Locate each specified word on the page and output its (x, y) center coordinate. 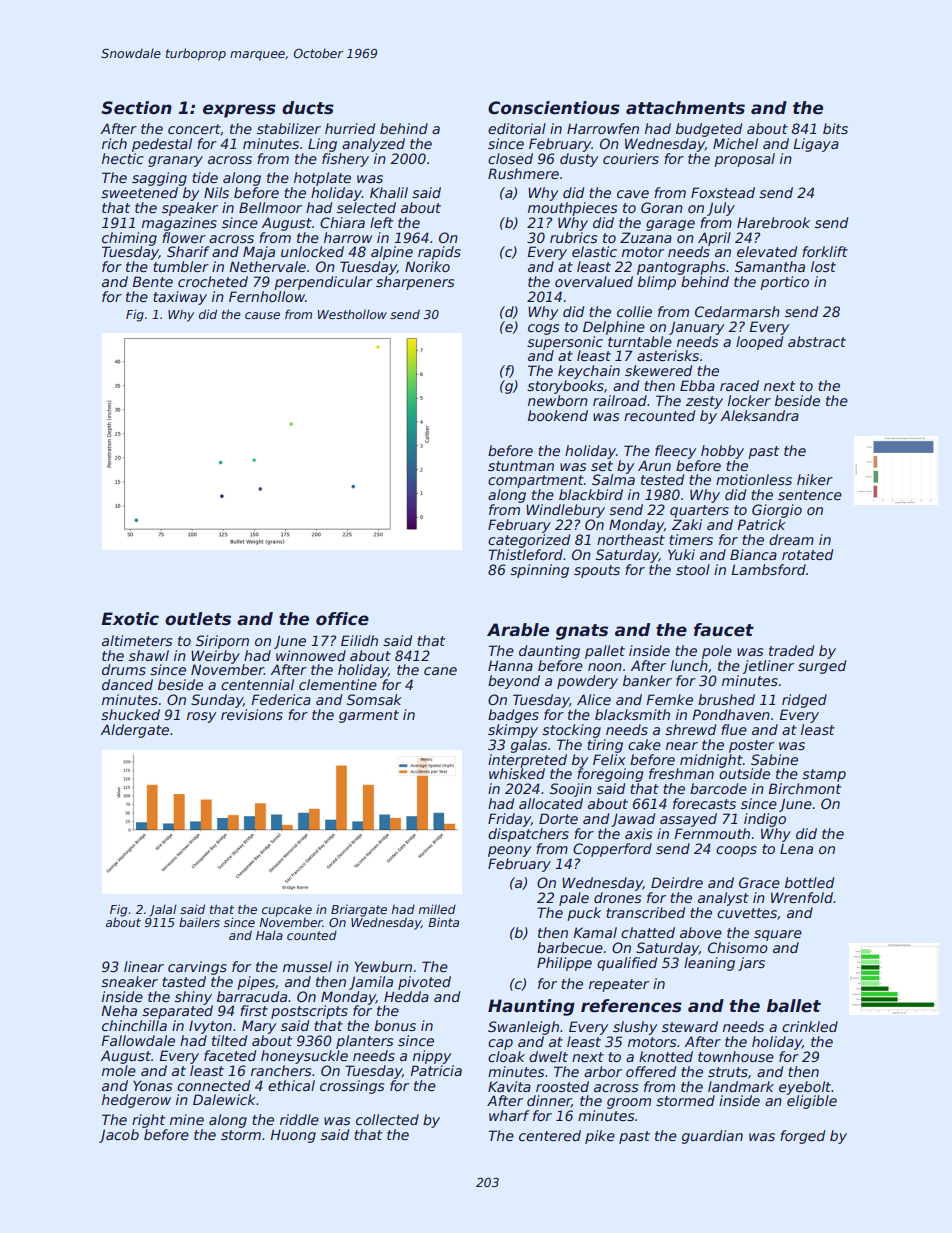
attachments (685, 108)
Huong (293, 1136)
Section (136, 108)
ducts (308, 108)
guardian (712, 1137)
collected (387, 1119)
